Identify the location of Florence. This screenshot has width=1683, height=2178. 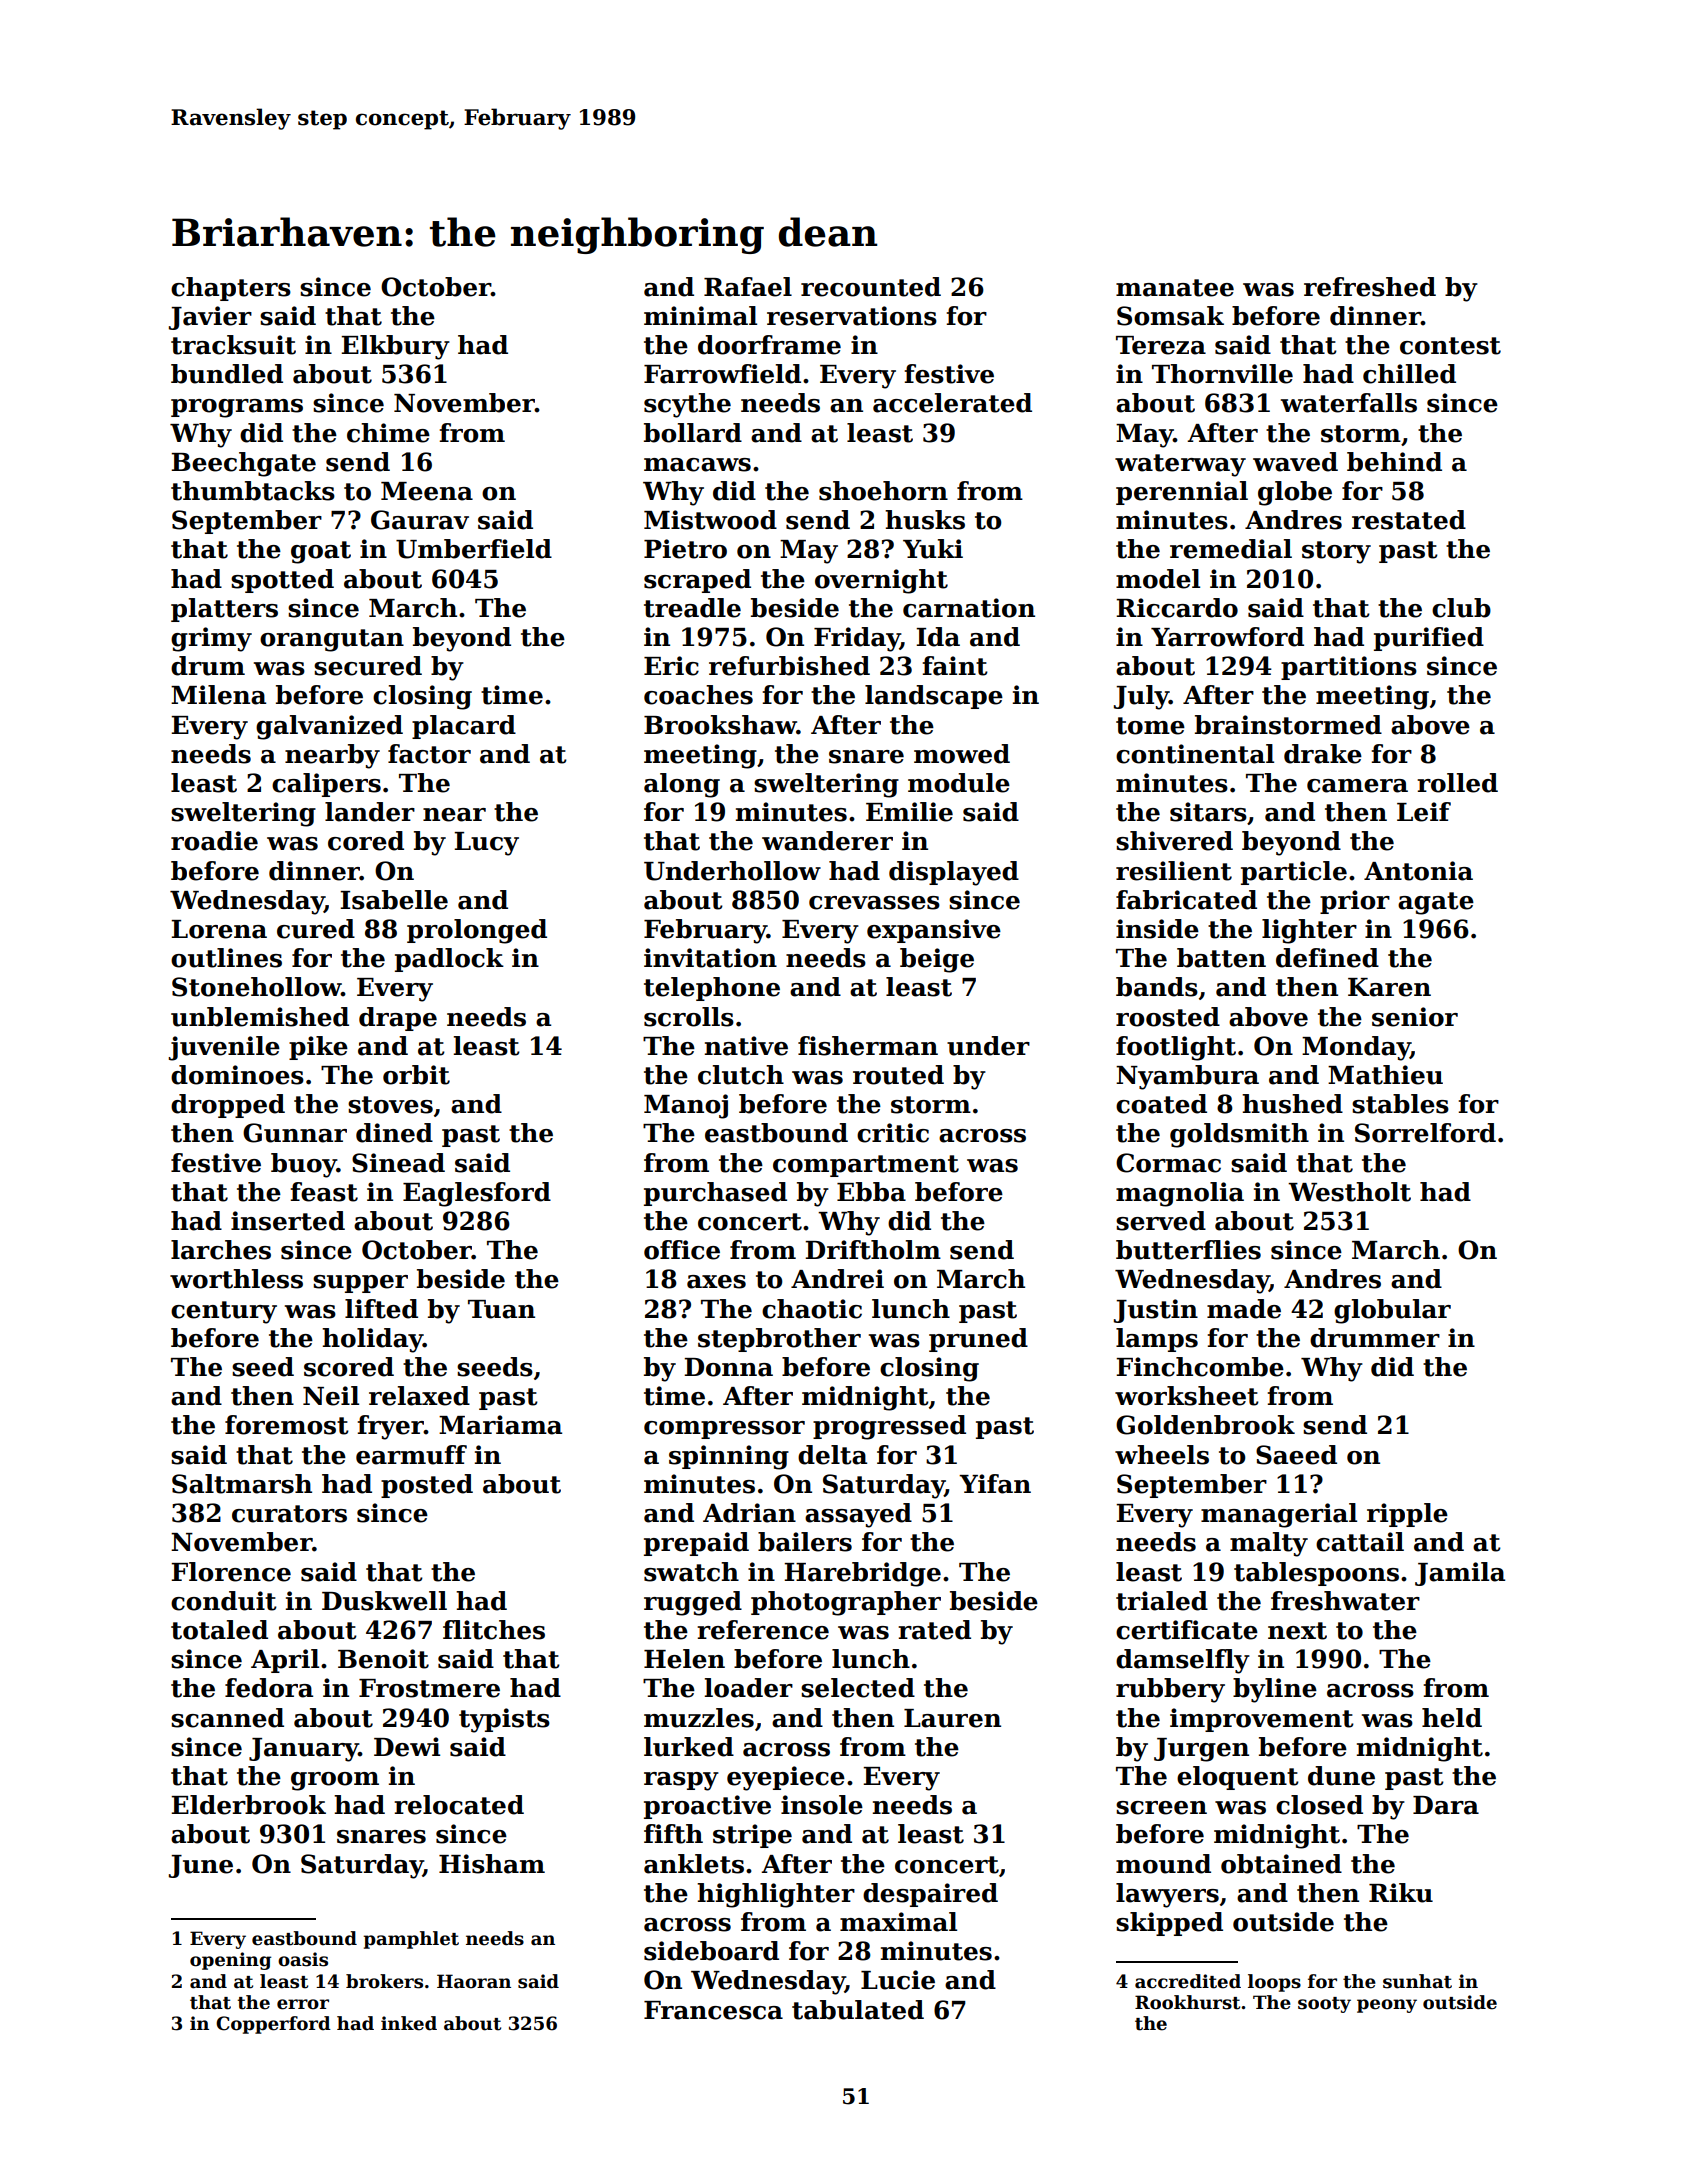
(231, 1572).
